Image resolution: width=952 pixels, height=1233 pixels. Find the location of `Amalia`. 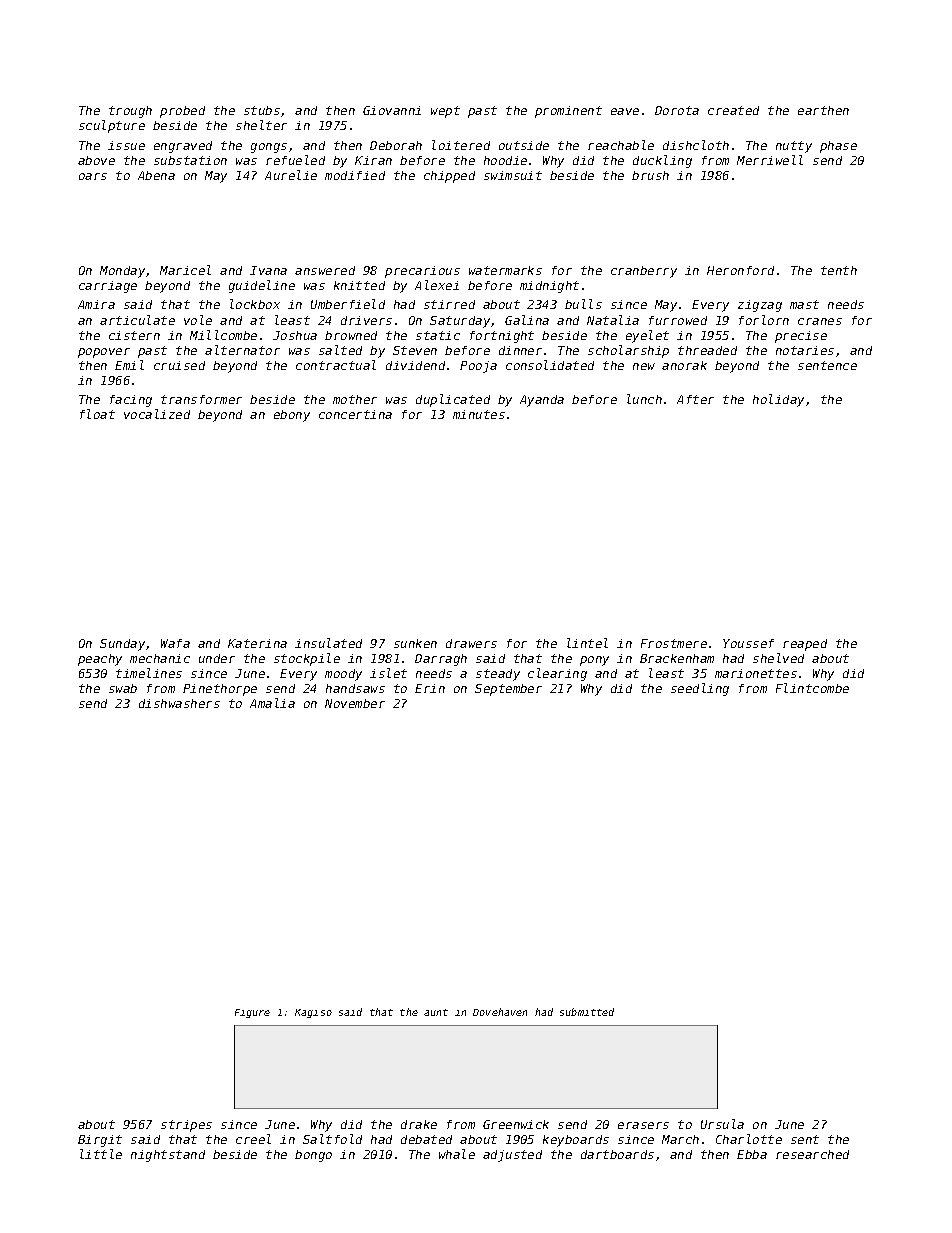

Amalia is located at coordinates (272, 703).
